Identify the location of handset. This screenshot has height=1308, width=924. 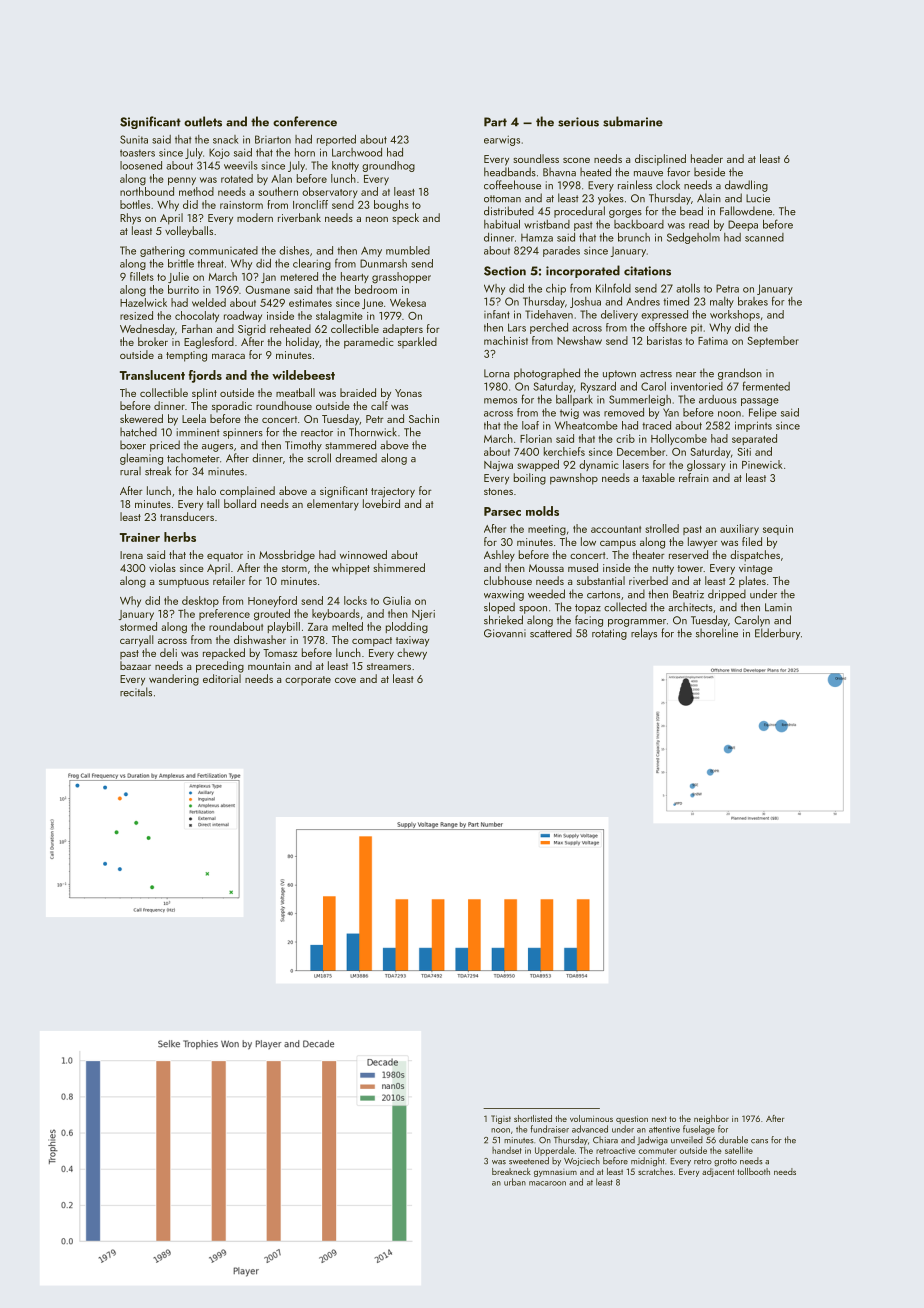
(507, 1150).
